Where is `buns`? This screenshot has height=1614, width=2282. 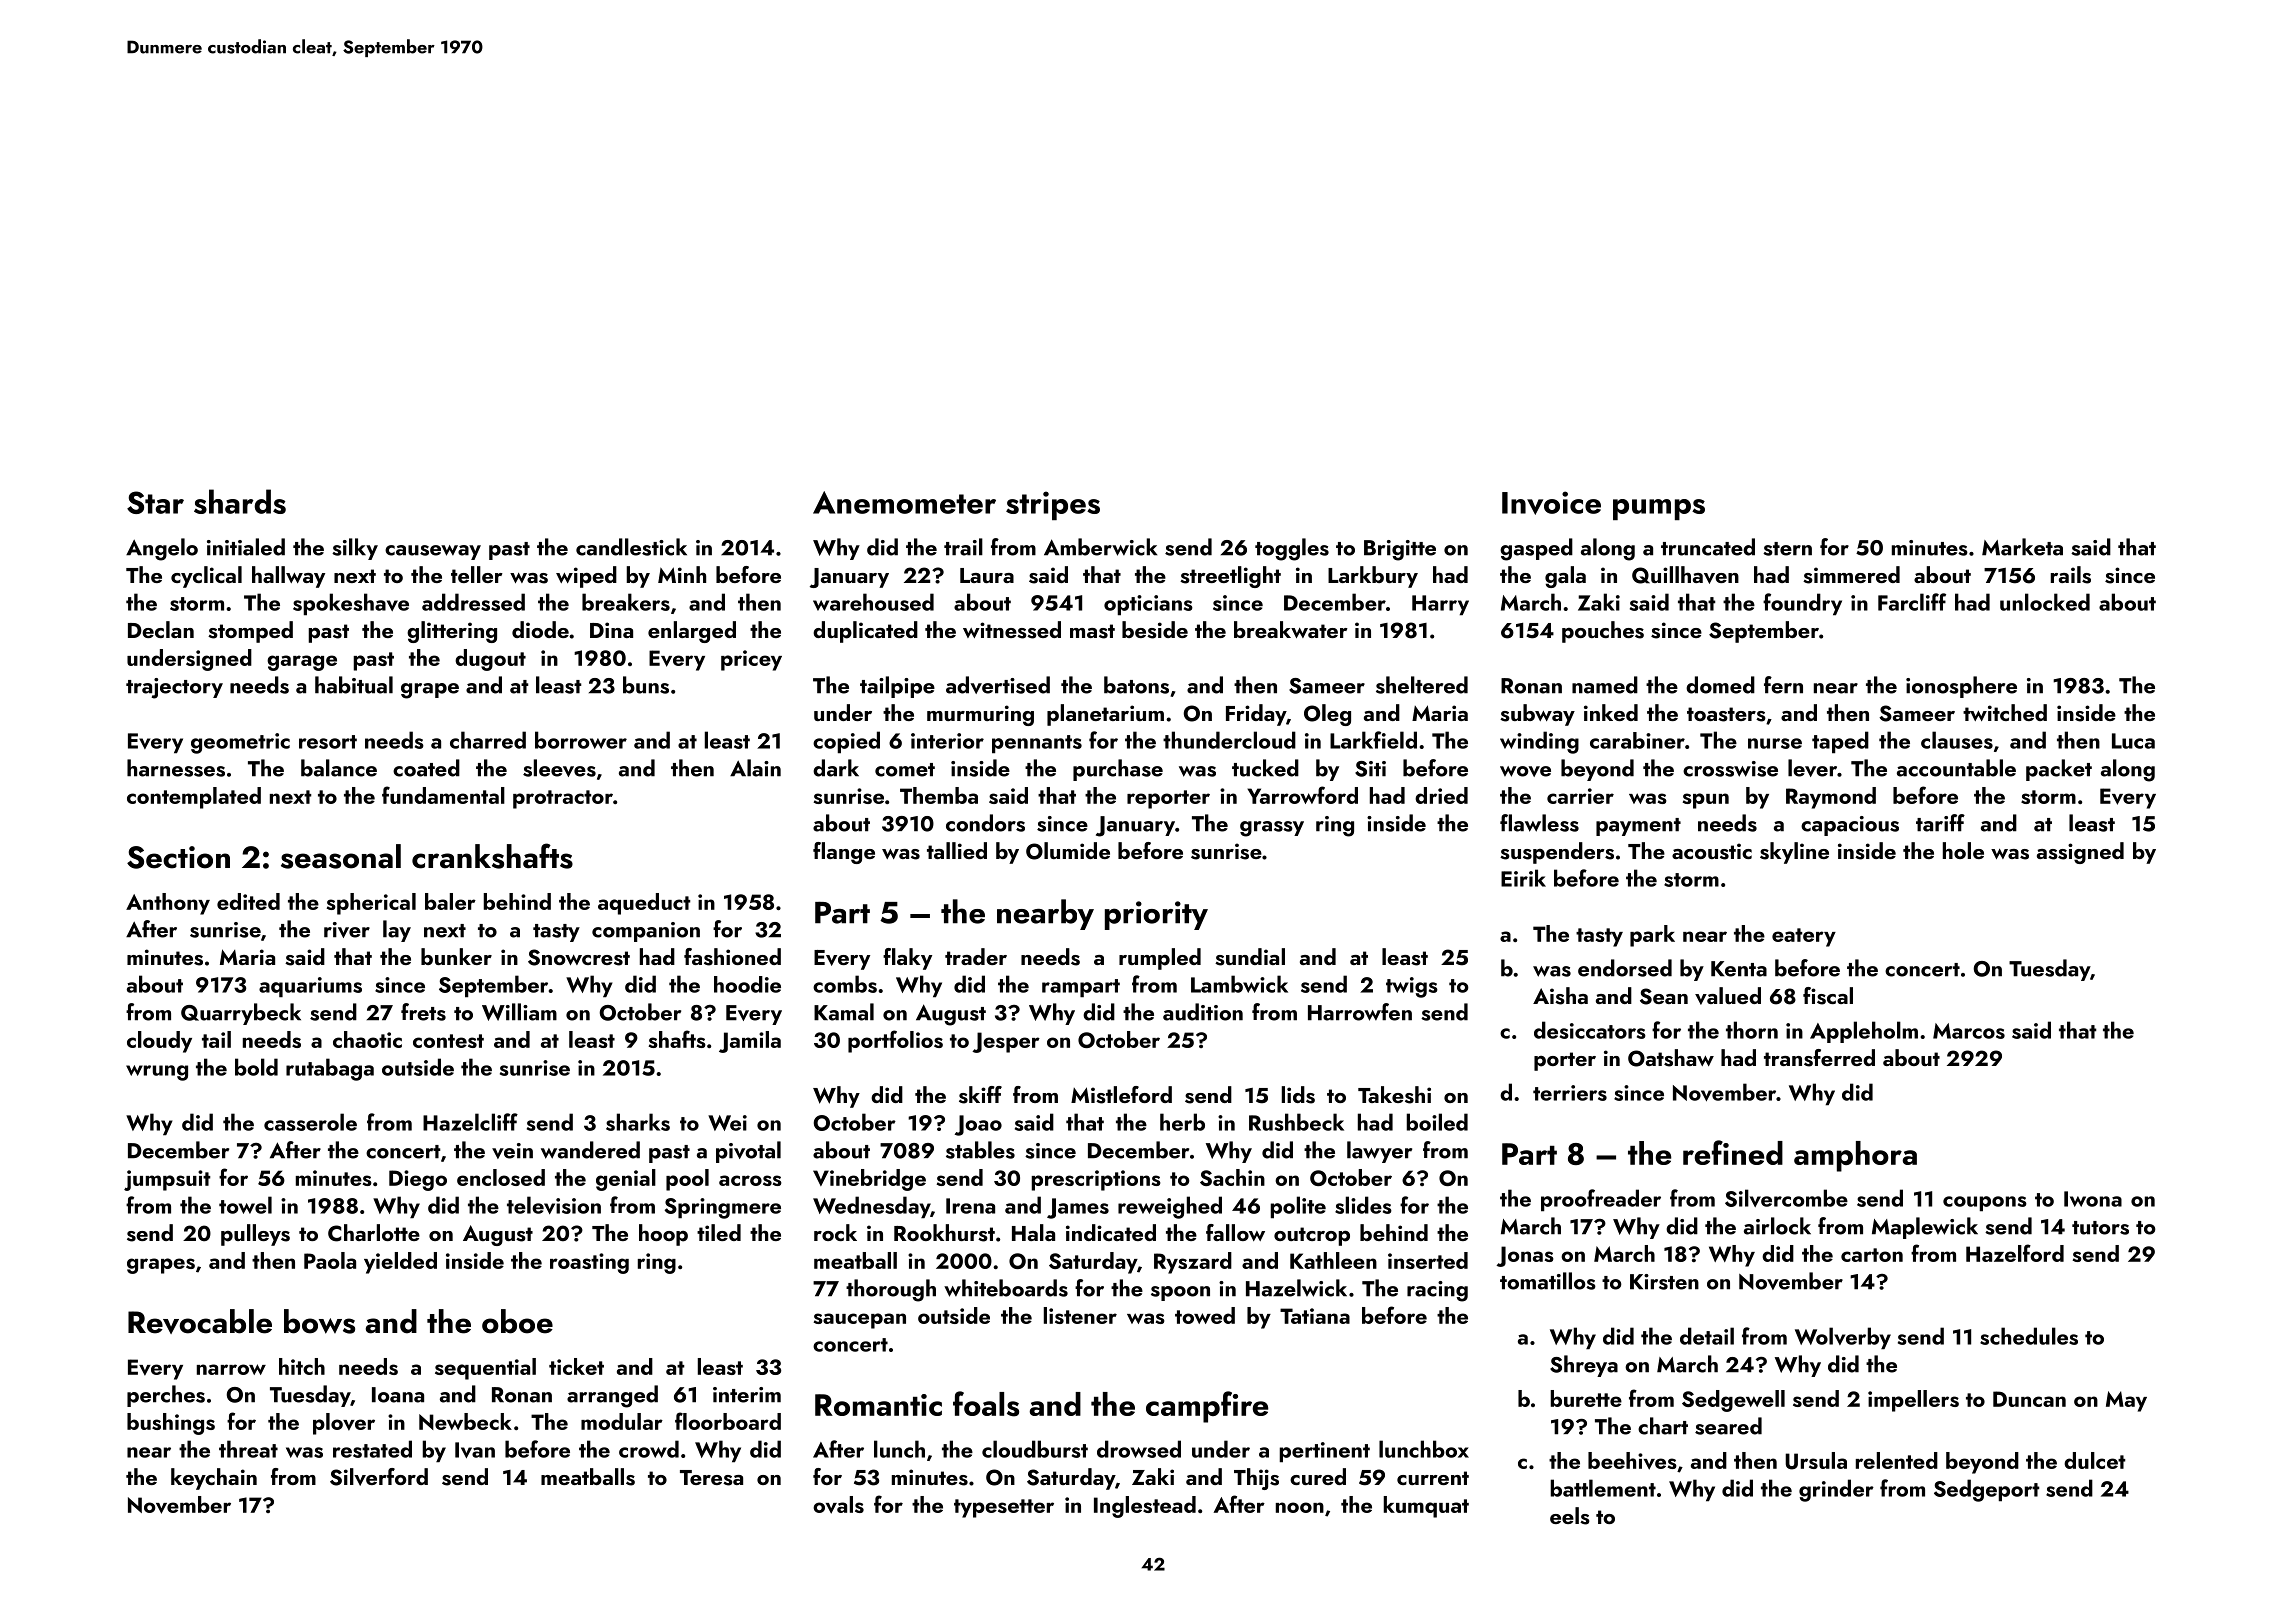 buns is located at coordinates (646, 685).
